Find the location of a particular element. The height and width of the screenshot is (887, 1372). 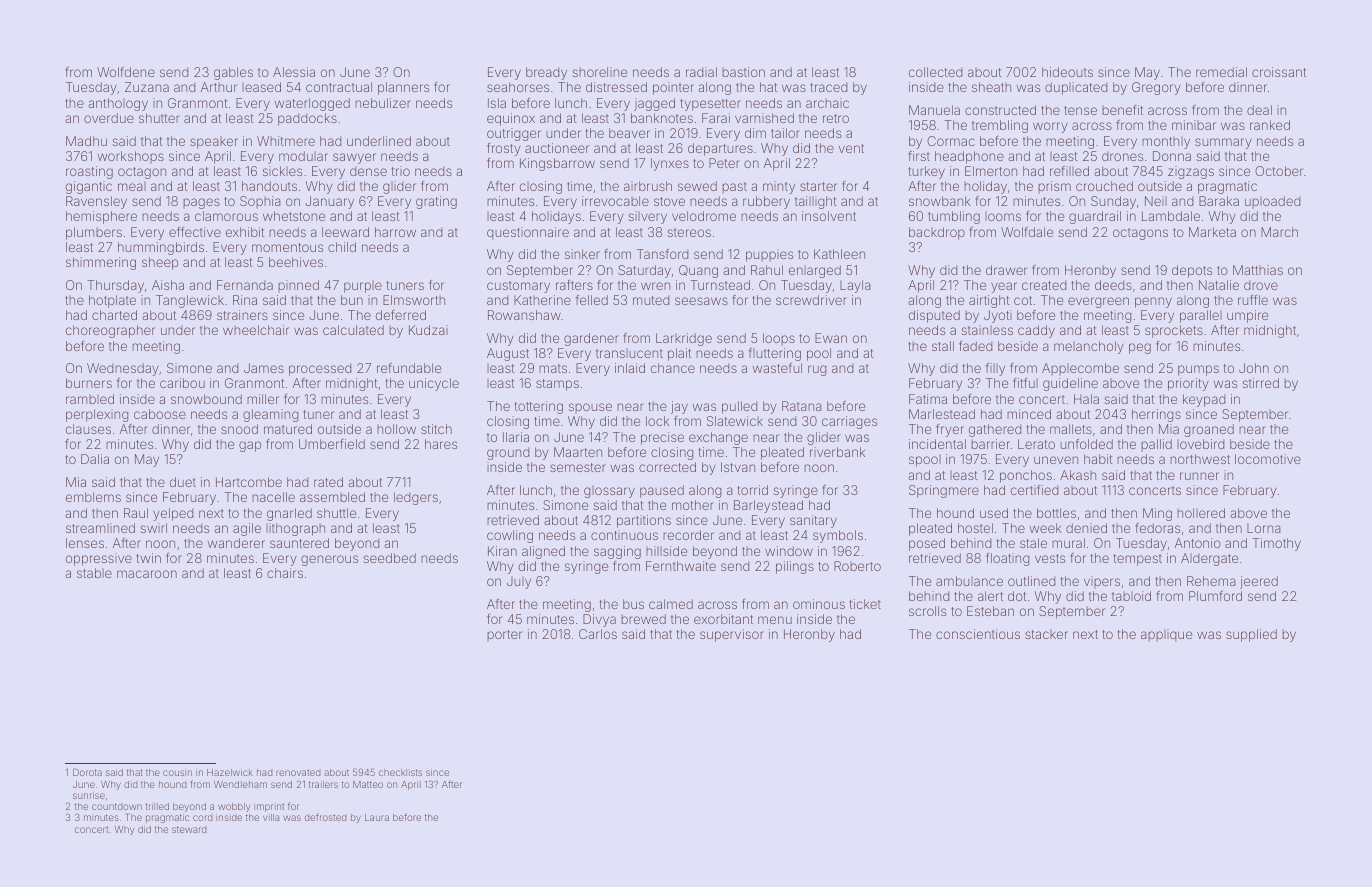

porter is located at coordinates (504, 635).
